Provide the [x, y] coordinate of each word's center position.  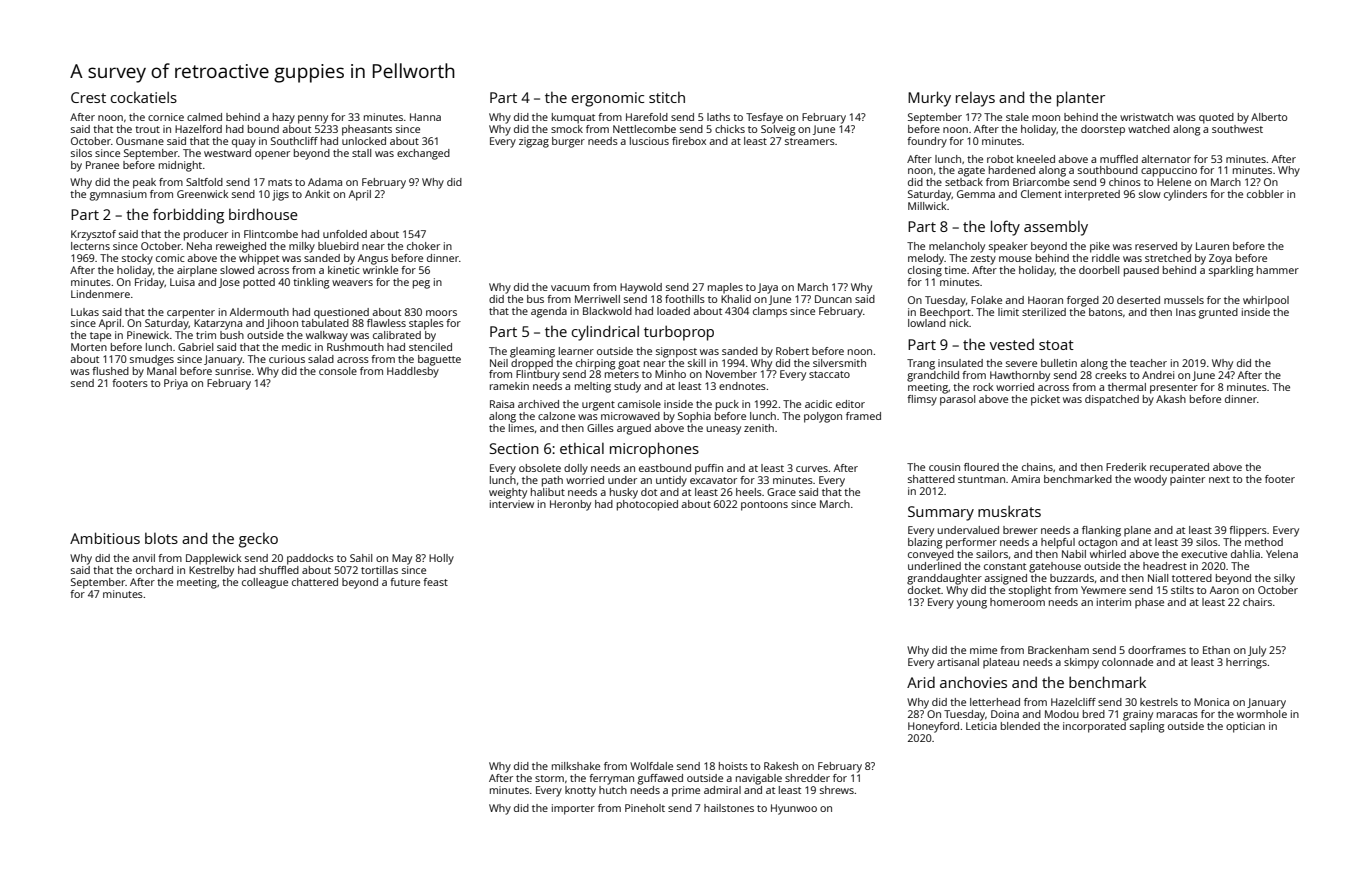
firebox [689, 141]
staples [426, 324]
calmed [204, 117]
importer [573, 809]
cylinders [1185, 195]
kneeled [1036, 159]
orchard [154, 570]
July [1257, 651]
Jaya [768, 288]
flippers [1248, 531]
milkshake [576, 766]
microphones [654, 450]
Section [514, 448]
